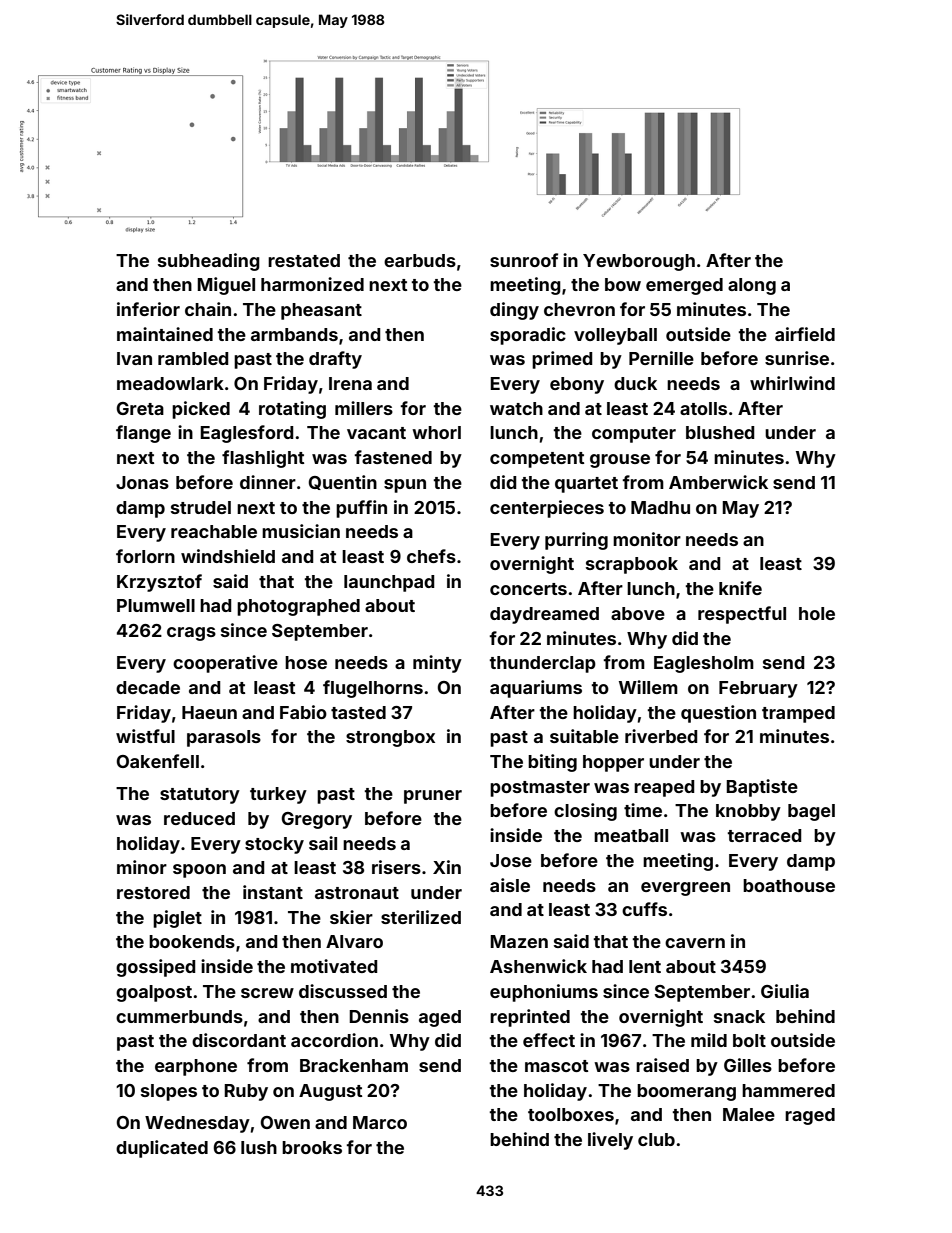  What do you see at coordinates (752, 286) in the document?
I see `along` at bounding box center [752, 286].
